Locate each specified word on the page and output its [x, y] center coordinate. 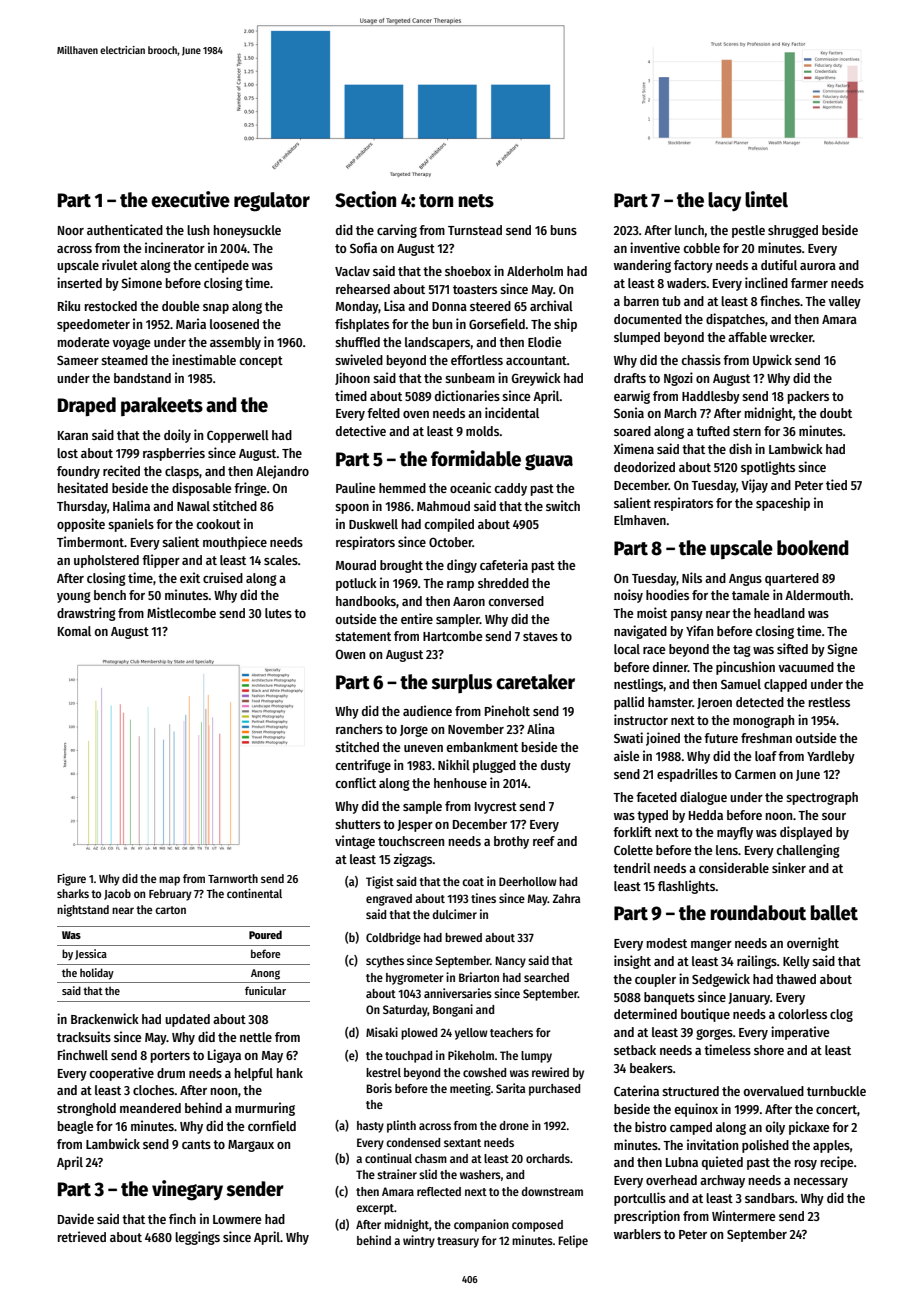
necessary [821, 1183]
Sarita [510, 1088]
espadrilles [687, 775]
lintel [766, 199]
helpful [254, 1074]
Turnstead [475, 230]
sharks [73, 893]
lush [198, 230]
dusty [556, 766]
